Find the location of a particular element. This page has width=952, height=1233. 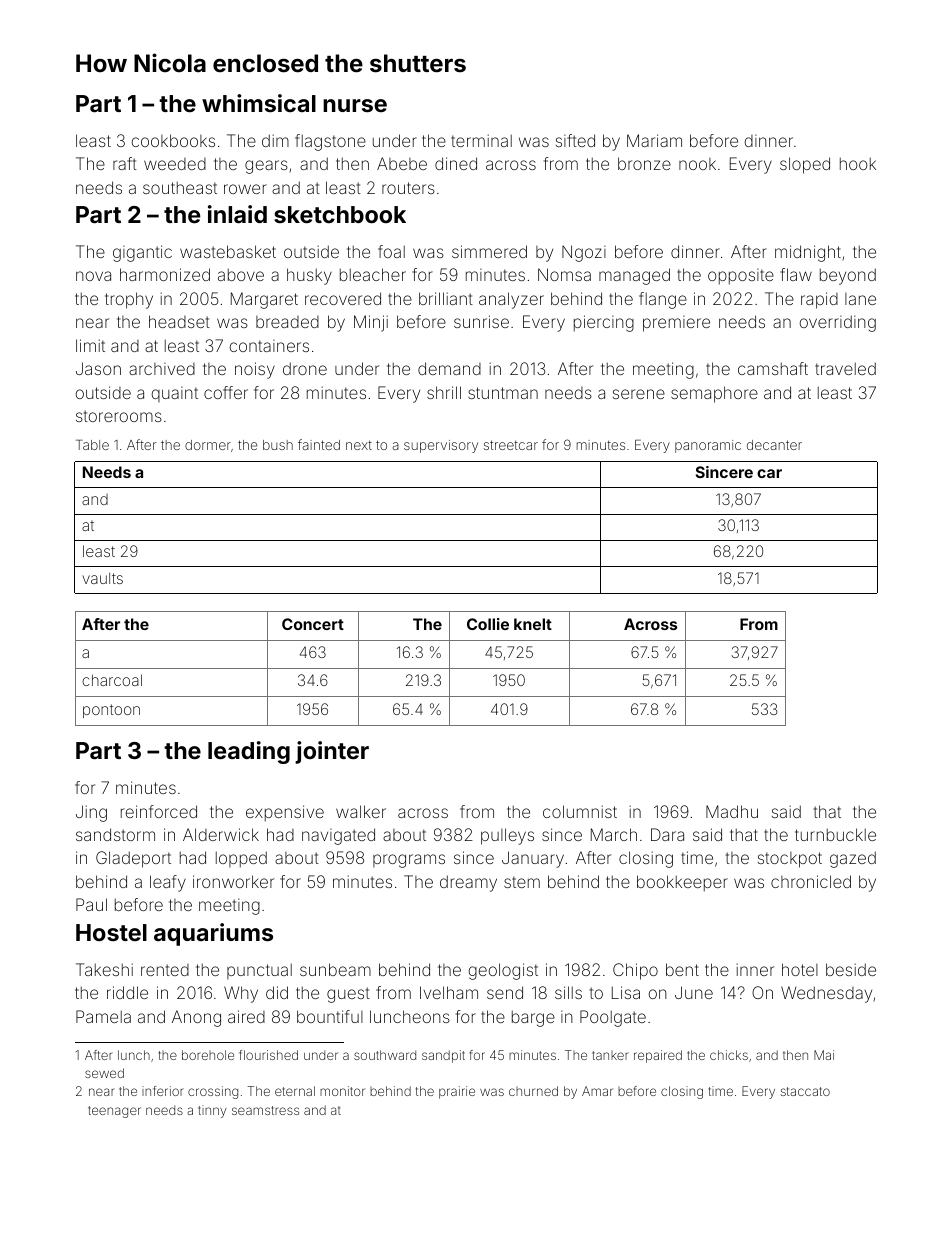

decanter is located at coordinates (774, 445).
